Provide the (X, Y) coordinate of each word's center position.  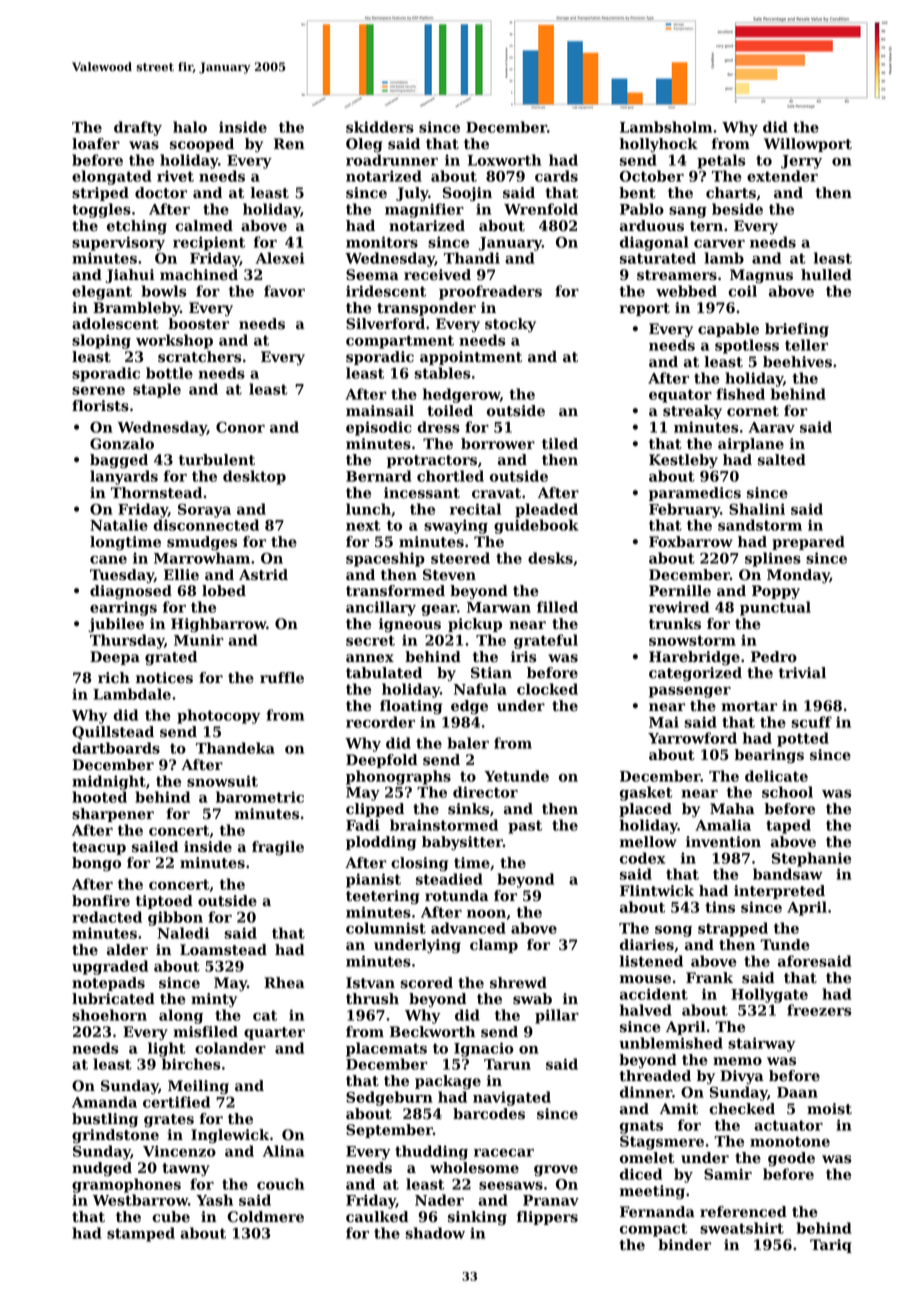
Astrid (263, 575)
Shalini (757, 509)
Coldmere (265, 1217)
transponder (426, 309)
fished (740, 394)
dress (438, 427)
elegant (102, 292)
